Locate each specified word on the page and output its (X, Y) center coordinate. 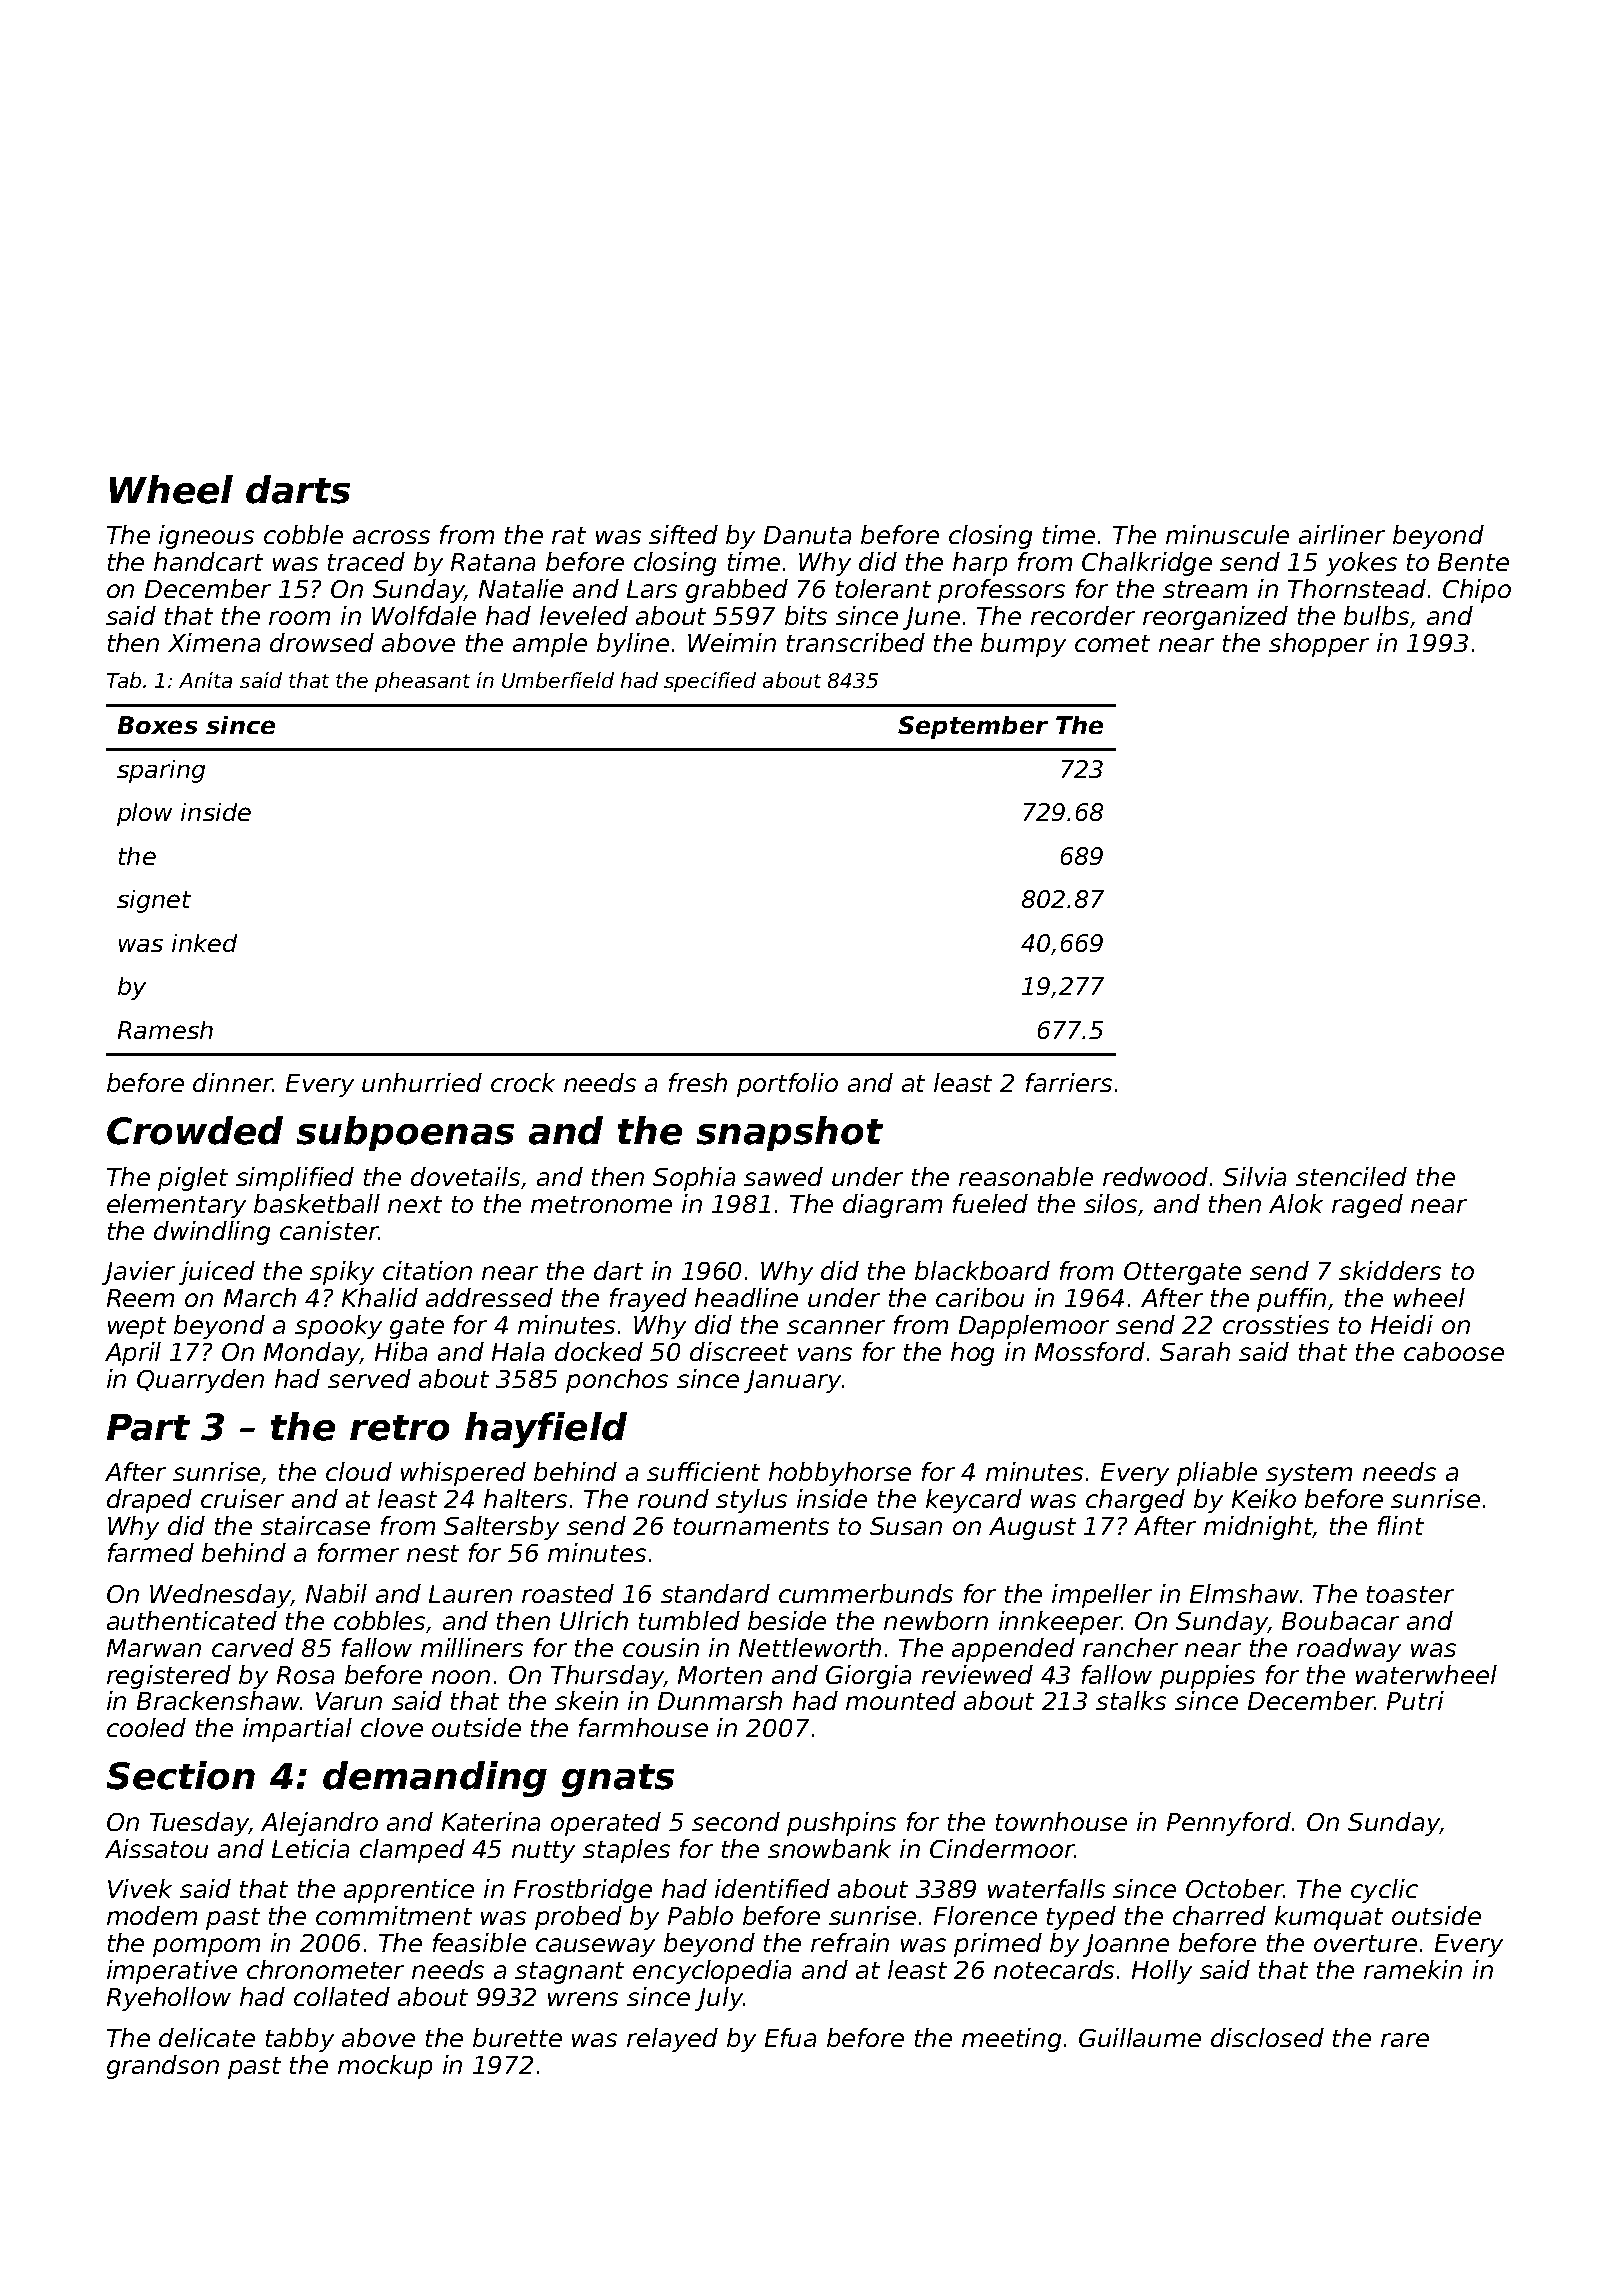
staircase (315, 1525)
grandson (163, 2067)
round (673, 1498)
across (391, 537)
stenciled (1351, 1176)
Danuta (807, 535)
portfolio (787, 1085)
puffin (1291, 1300)
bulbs (1376, 615)
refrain (850, 1942)
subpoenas (405, 1133)
